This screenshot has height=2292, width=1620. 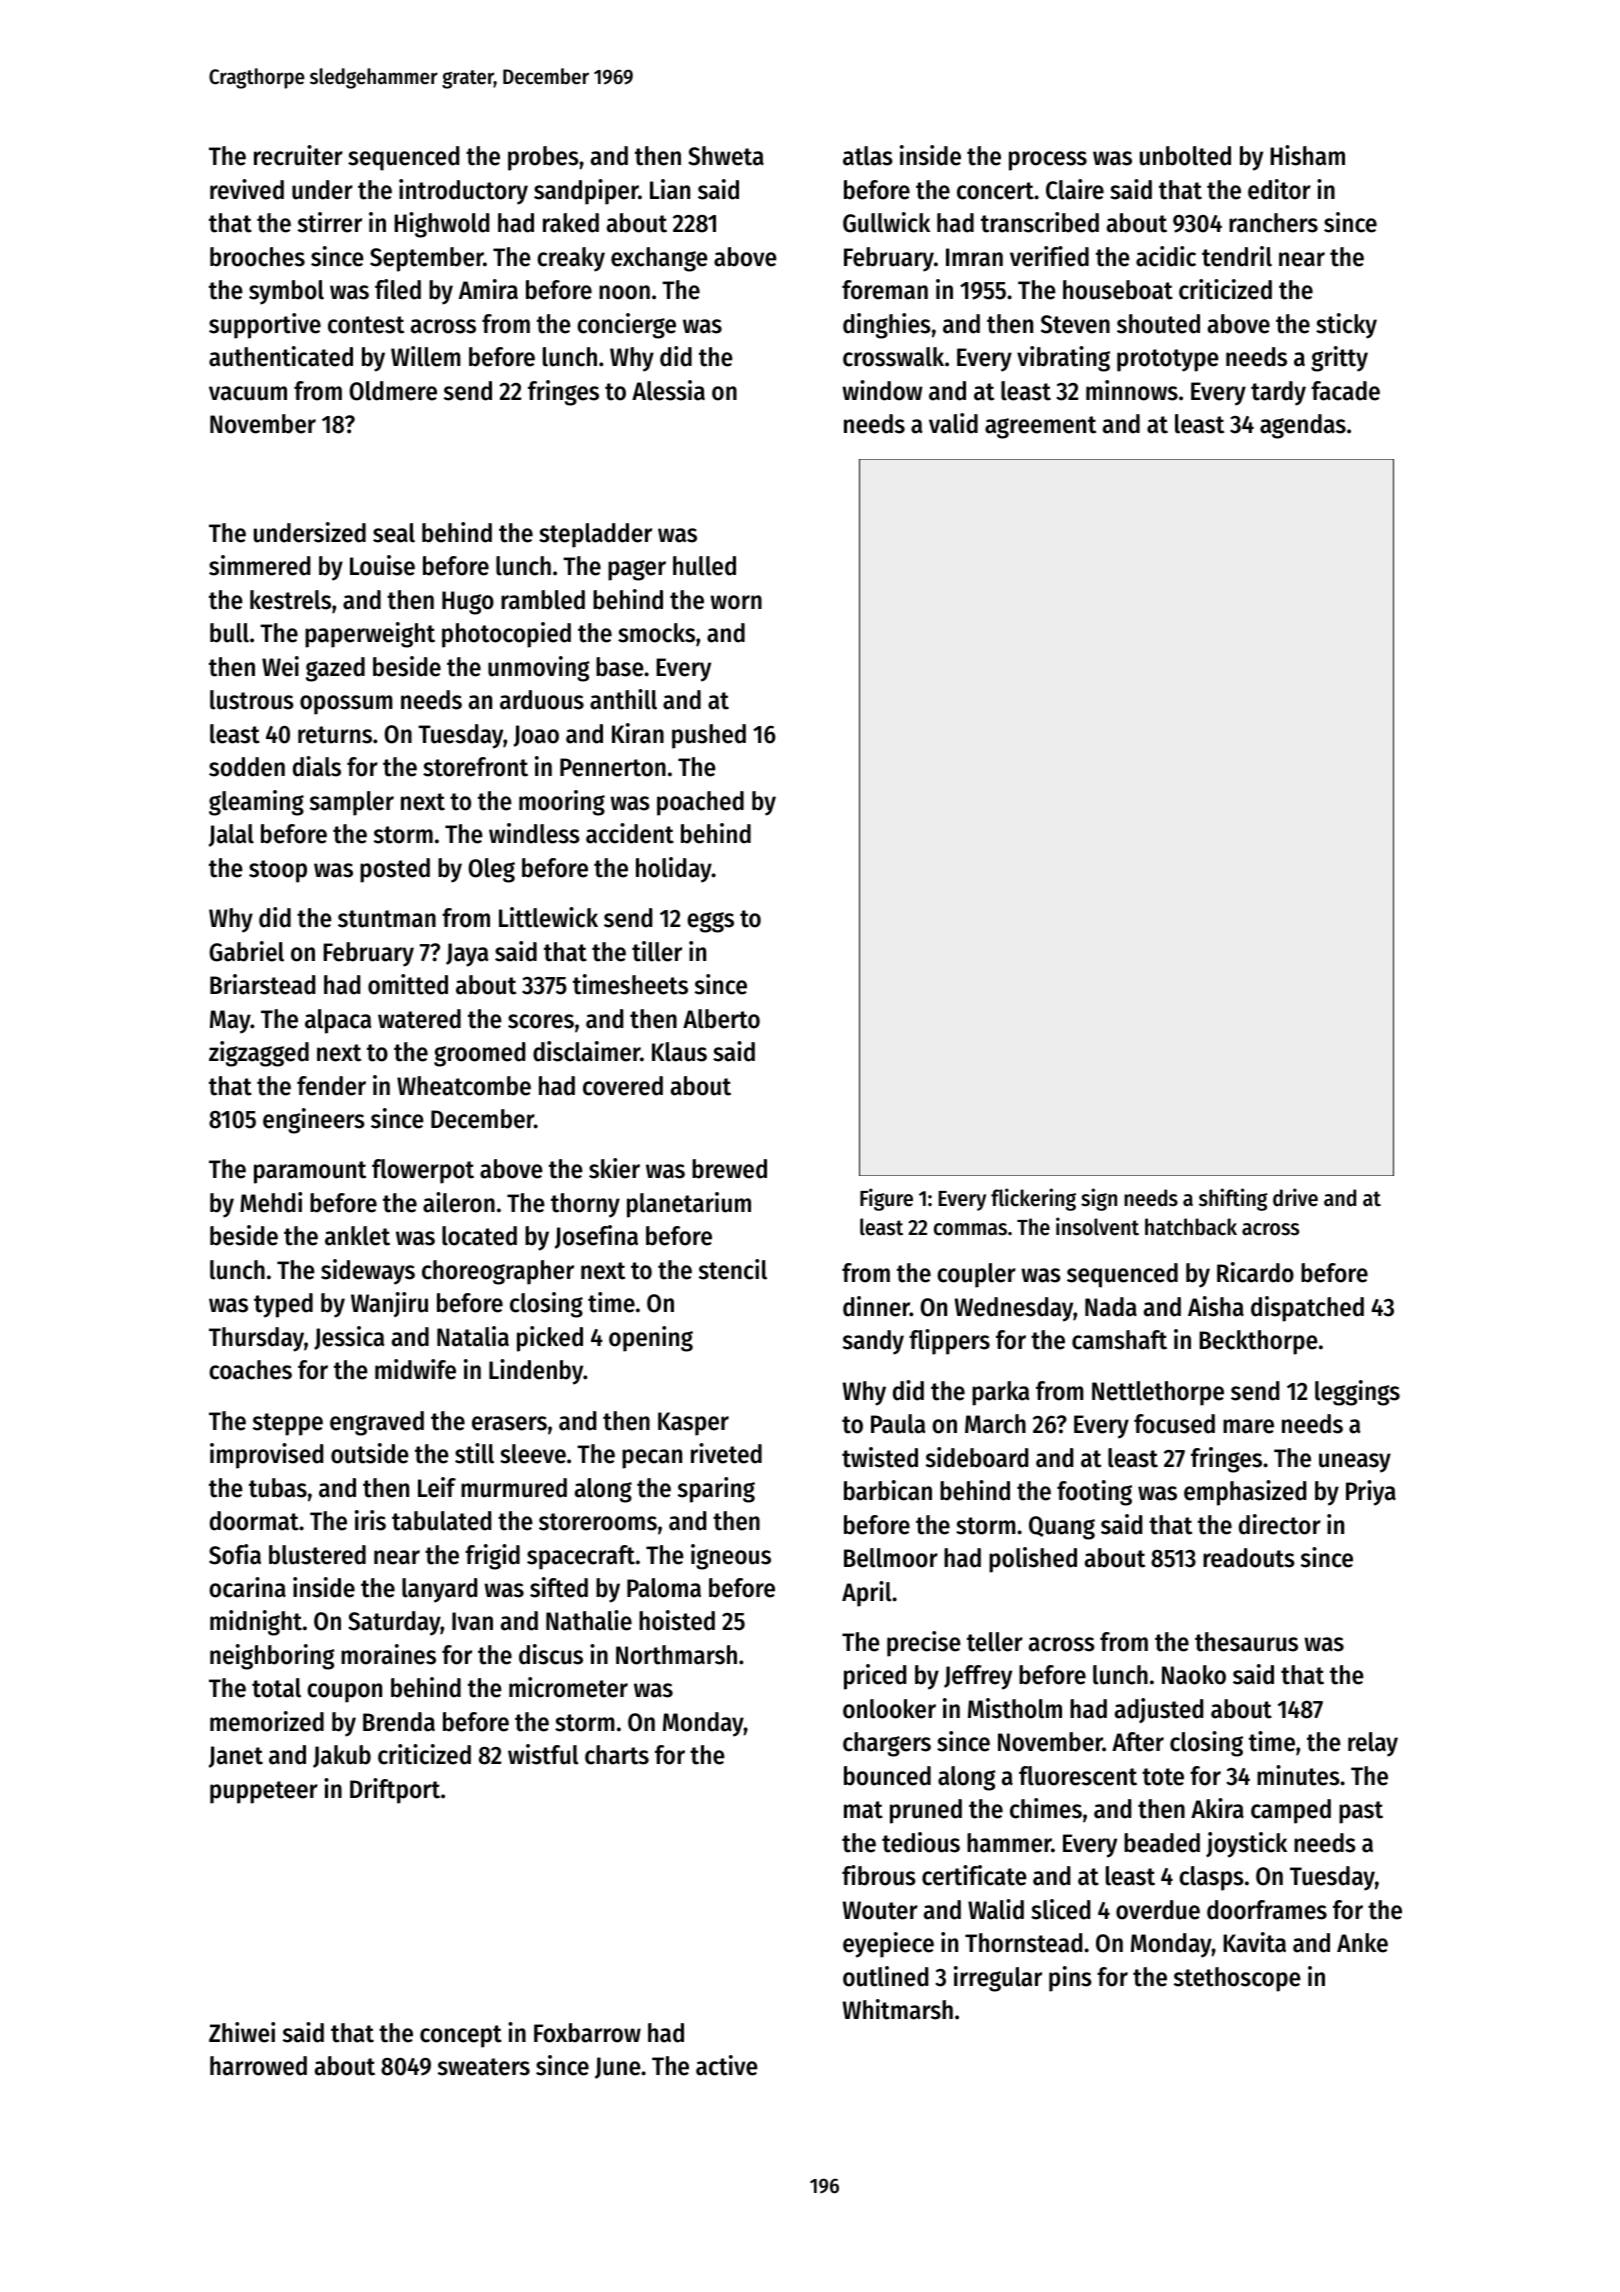 I want to click on Jaya, so click(x=467, y=955).
